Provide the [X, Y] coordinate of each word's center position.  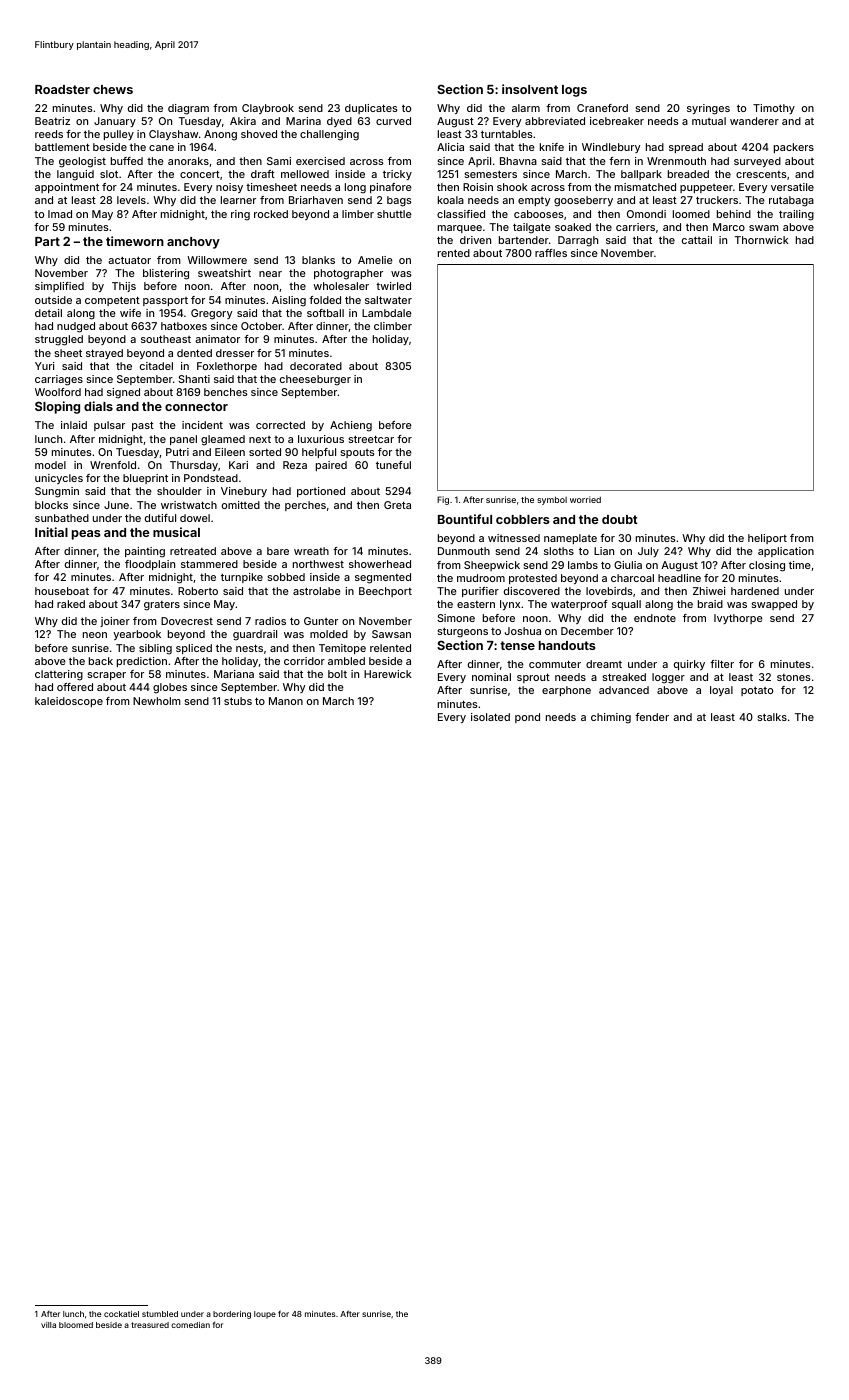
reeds [49, 134]
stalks [772, 717]
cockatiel [121, 1314]
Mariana [234, 674]
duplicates [371, 109]
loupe [265, 1315]
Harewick [388, 674]
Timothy [774, 109]
